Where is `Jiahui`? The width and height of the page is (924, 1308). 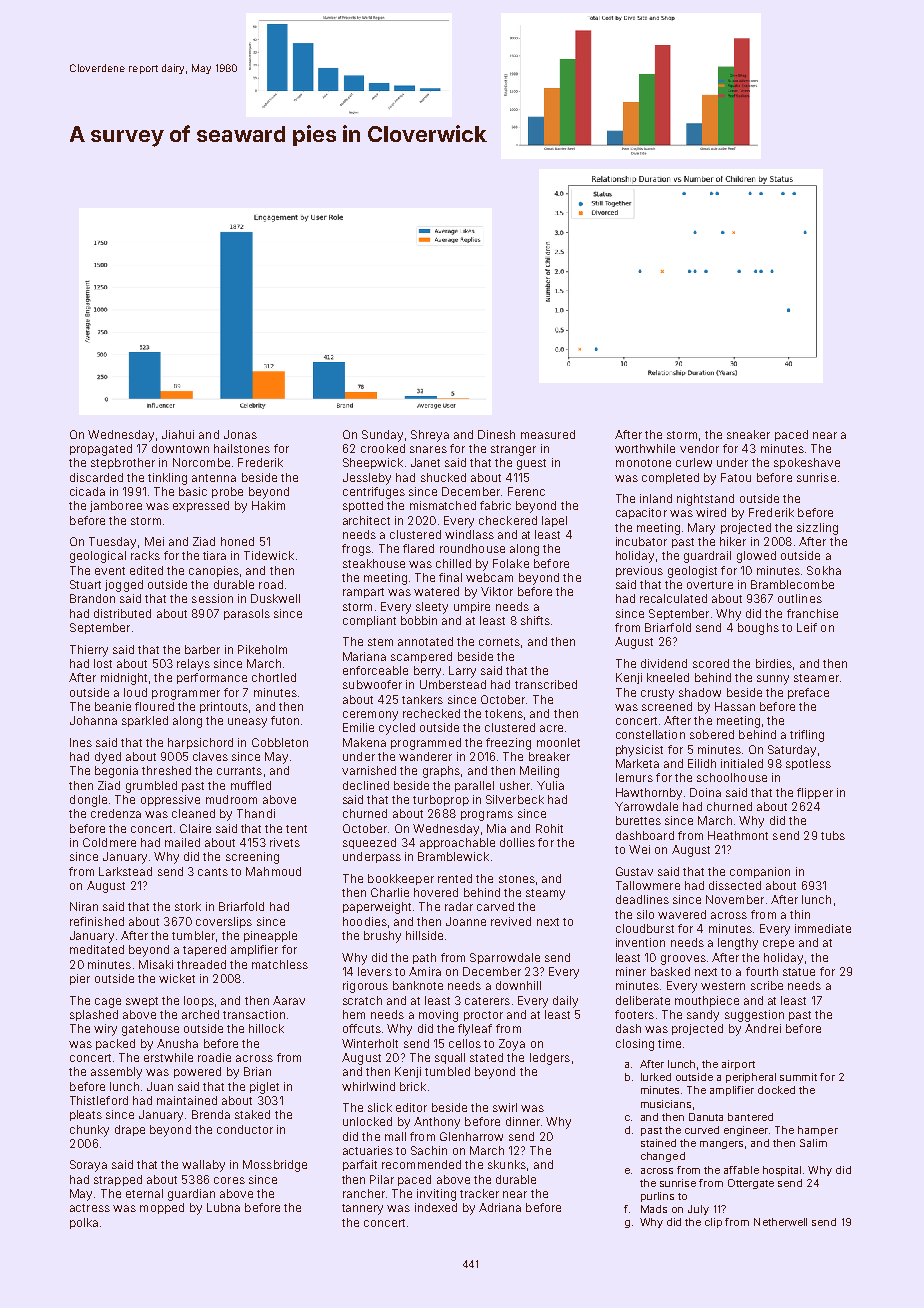
Jiahui is located at coordinates (178, 434).
